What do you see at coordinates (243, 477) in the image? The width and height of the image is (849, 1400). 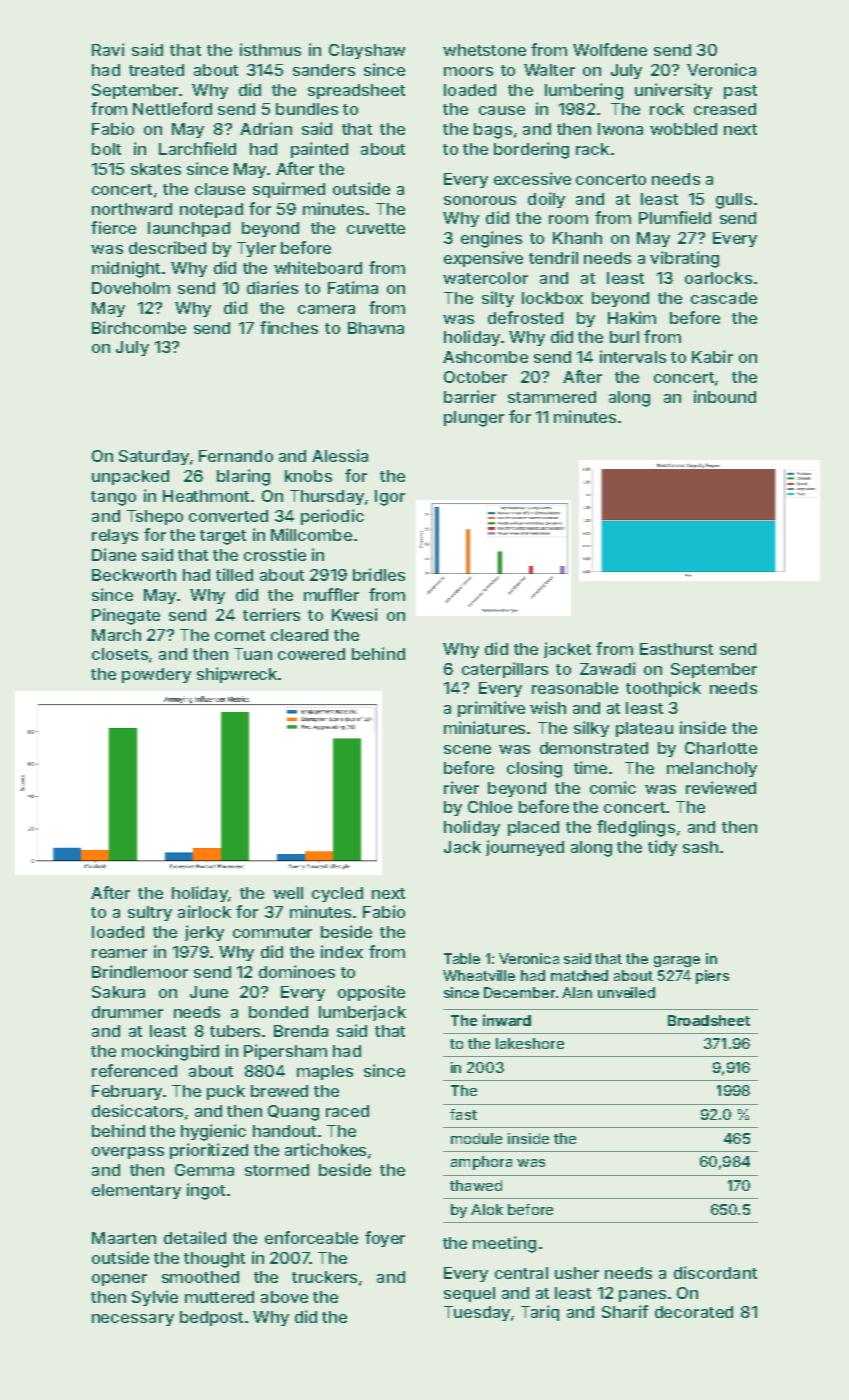 I see `blaring` at bounding box center [243, 477].
